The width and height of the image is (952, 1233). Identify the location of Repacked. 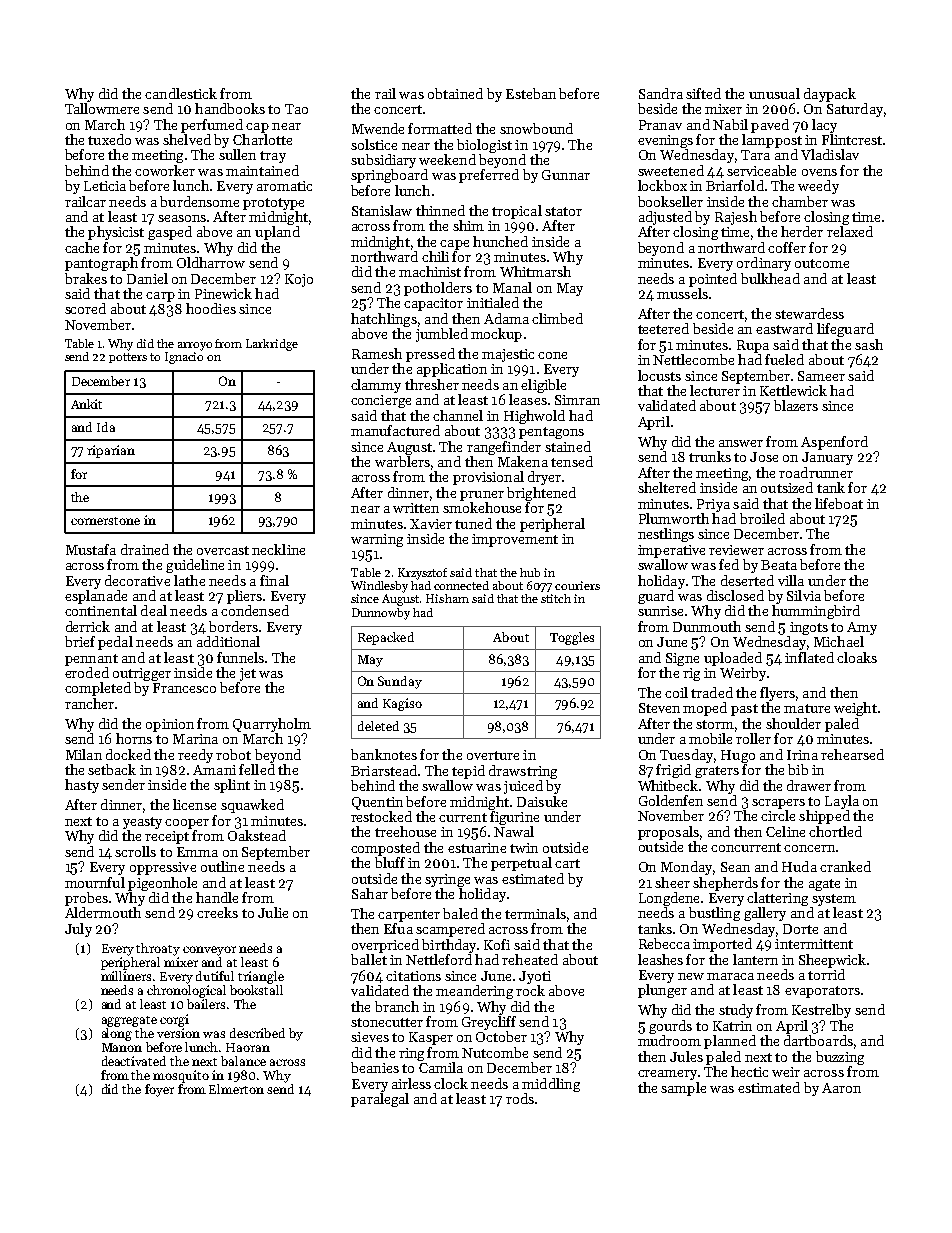
(386, 638).
